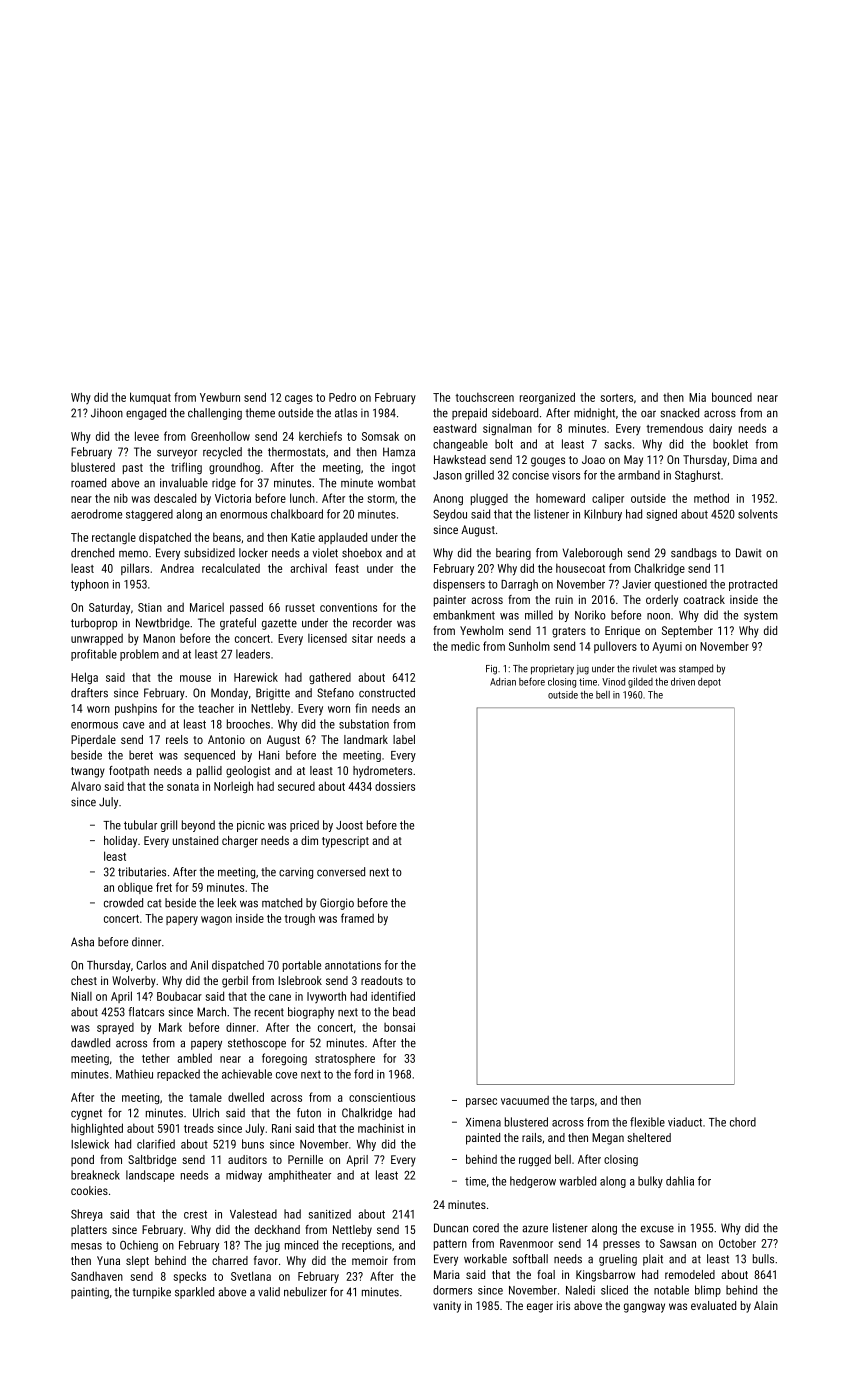 The width and height of the screenshot is (849, 1400). Describe the element at coordinates (142, 872) in the screenshot. I see `tributaries` at that location.
